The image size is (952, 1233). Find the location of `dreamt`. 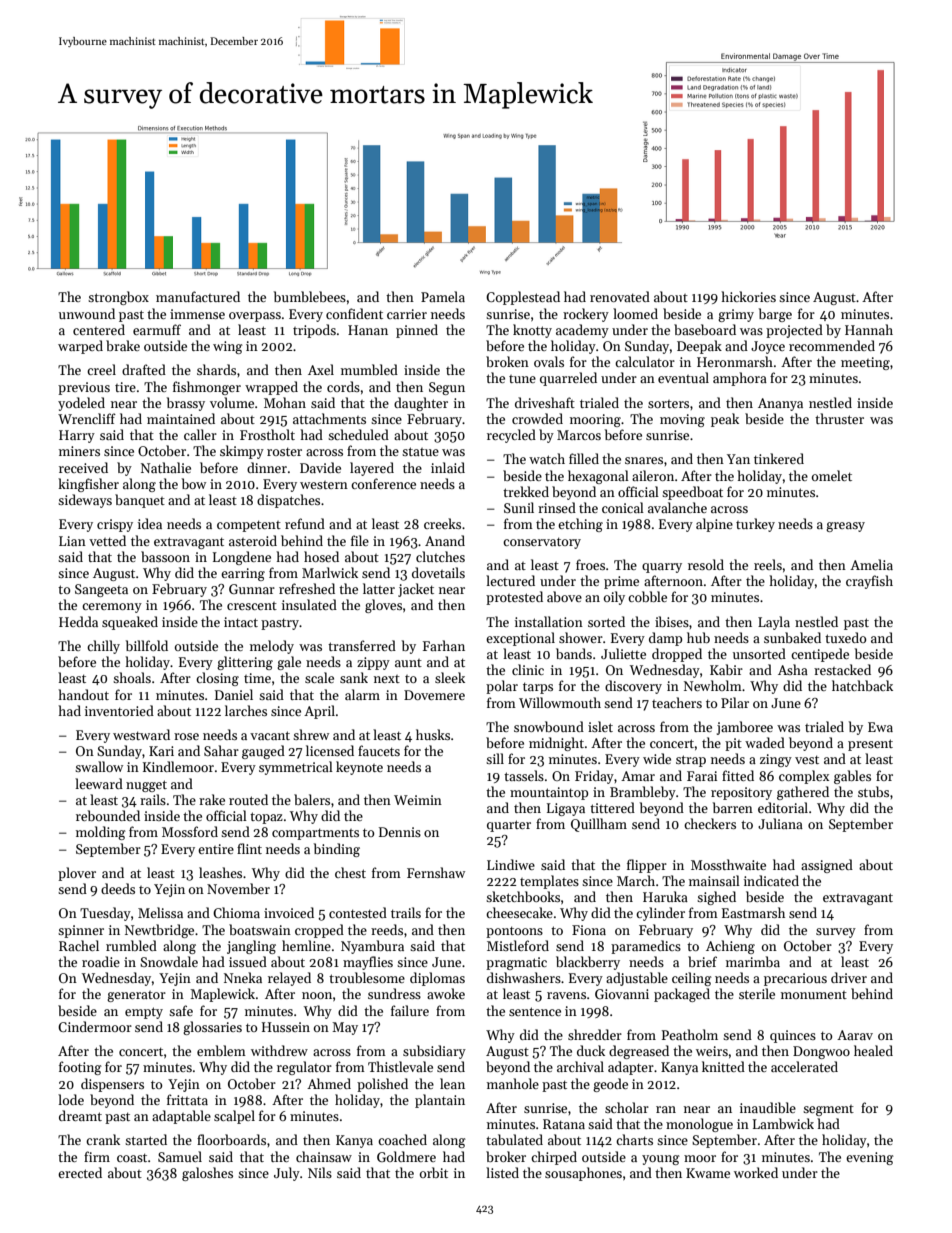

dreamt is located at coordinates (80, 1115).
